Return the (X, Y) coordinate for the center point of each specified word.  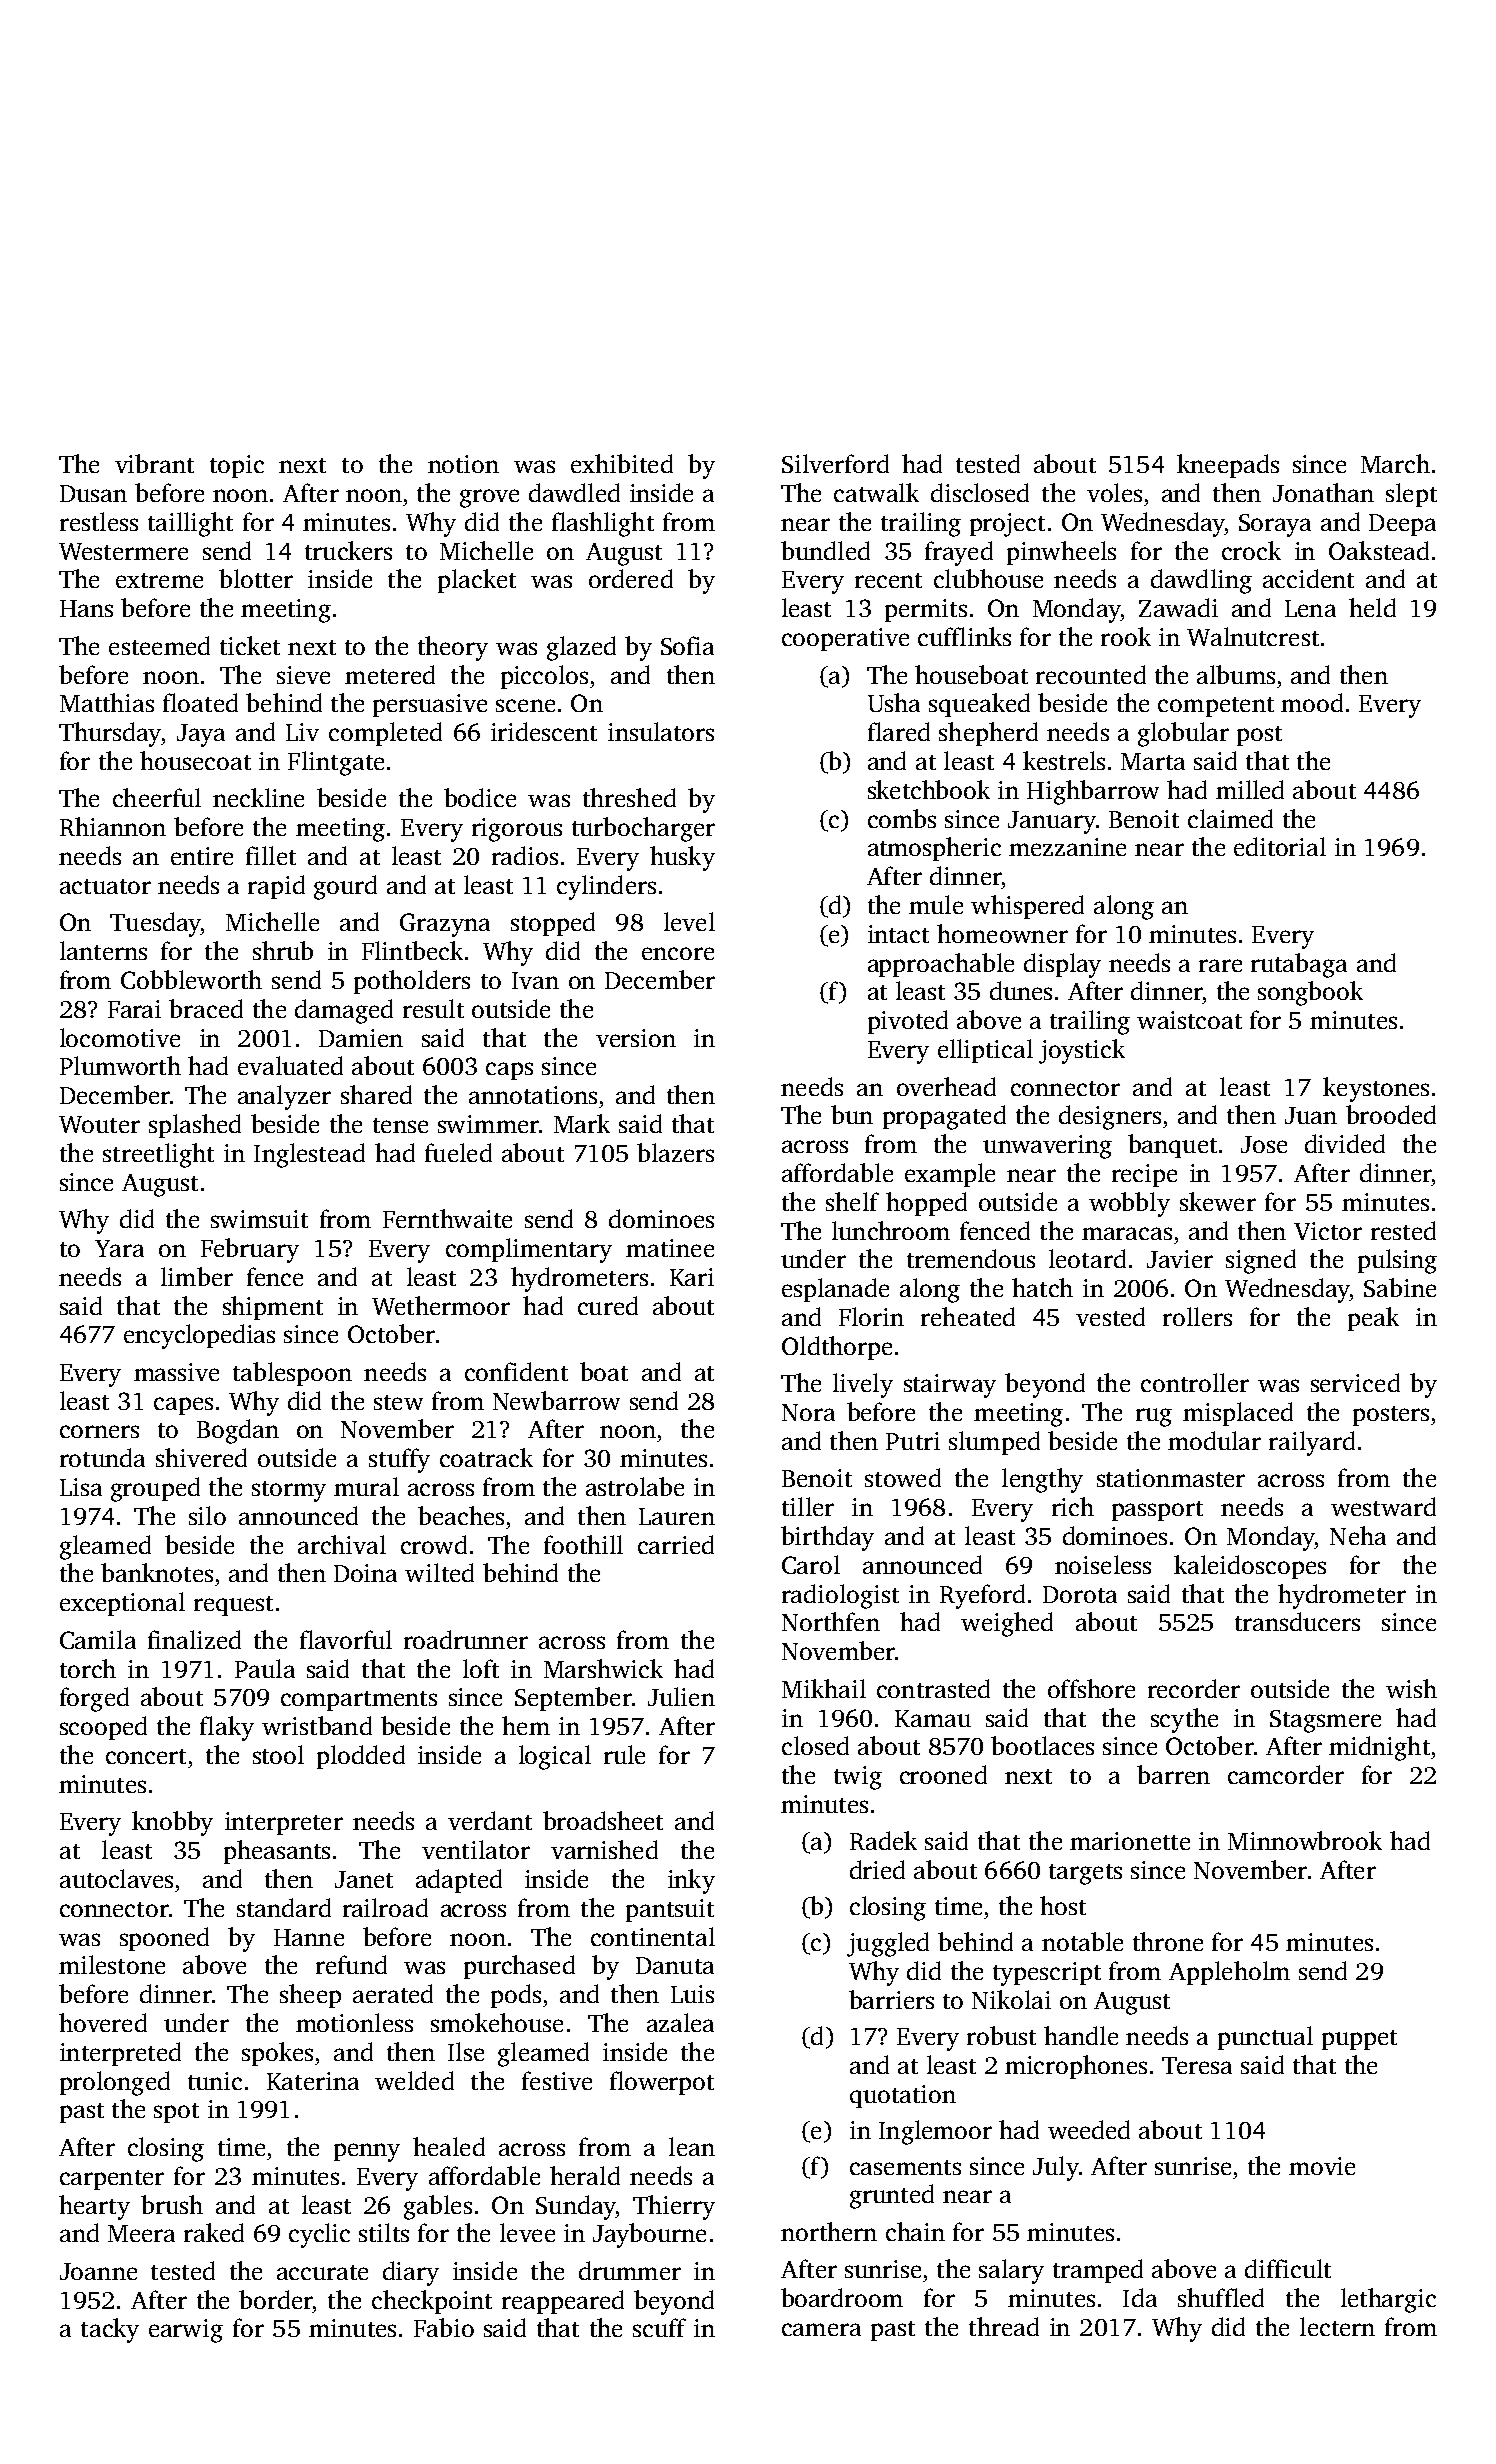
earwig (186, 2331)
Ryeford (982, 1596)
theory (453, 648)
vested (1110, 1316)
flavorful (346, 1639)
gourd (345, 887)
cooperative (845, 639)
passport (1157, 1511)
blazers (675, 1152)
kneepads (1228, 466)
